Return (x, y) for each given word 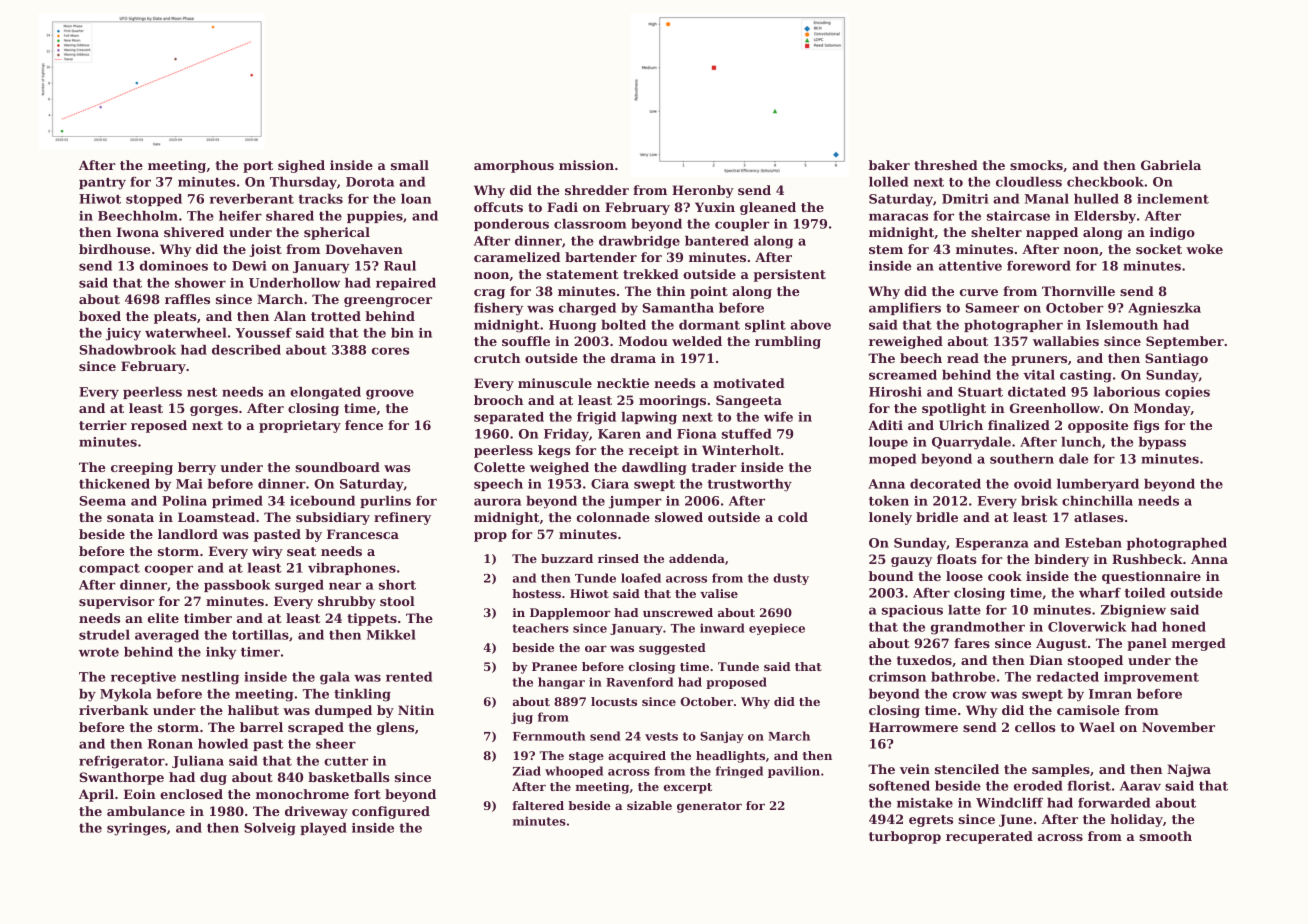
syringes (136, 829)
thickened (114, 484)
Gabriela (1171, 165)
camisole (1088, 710)
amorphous (514, 166)
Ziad (527, 771)
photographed (1177, 544)
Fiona (697, 434)
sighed (301, 166)
